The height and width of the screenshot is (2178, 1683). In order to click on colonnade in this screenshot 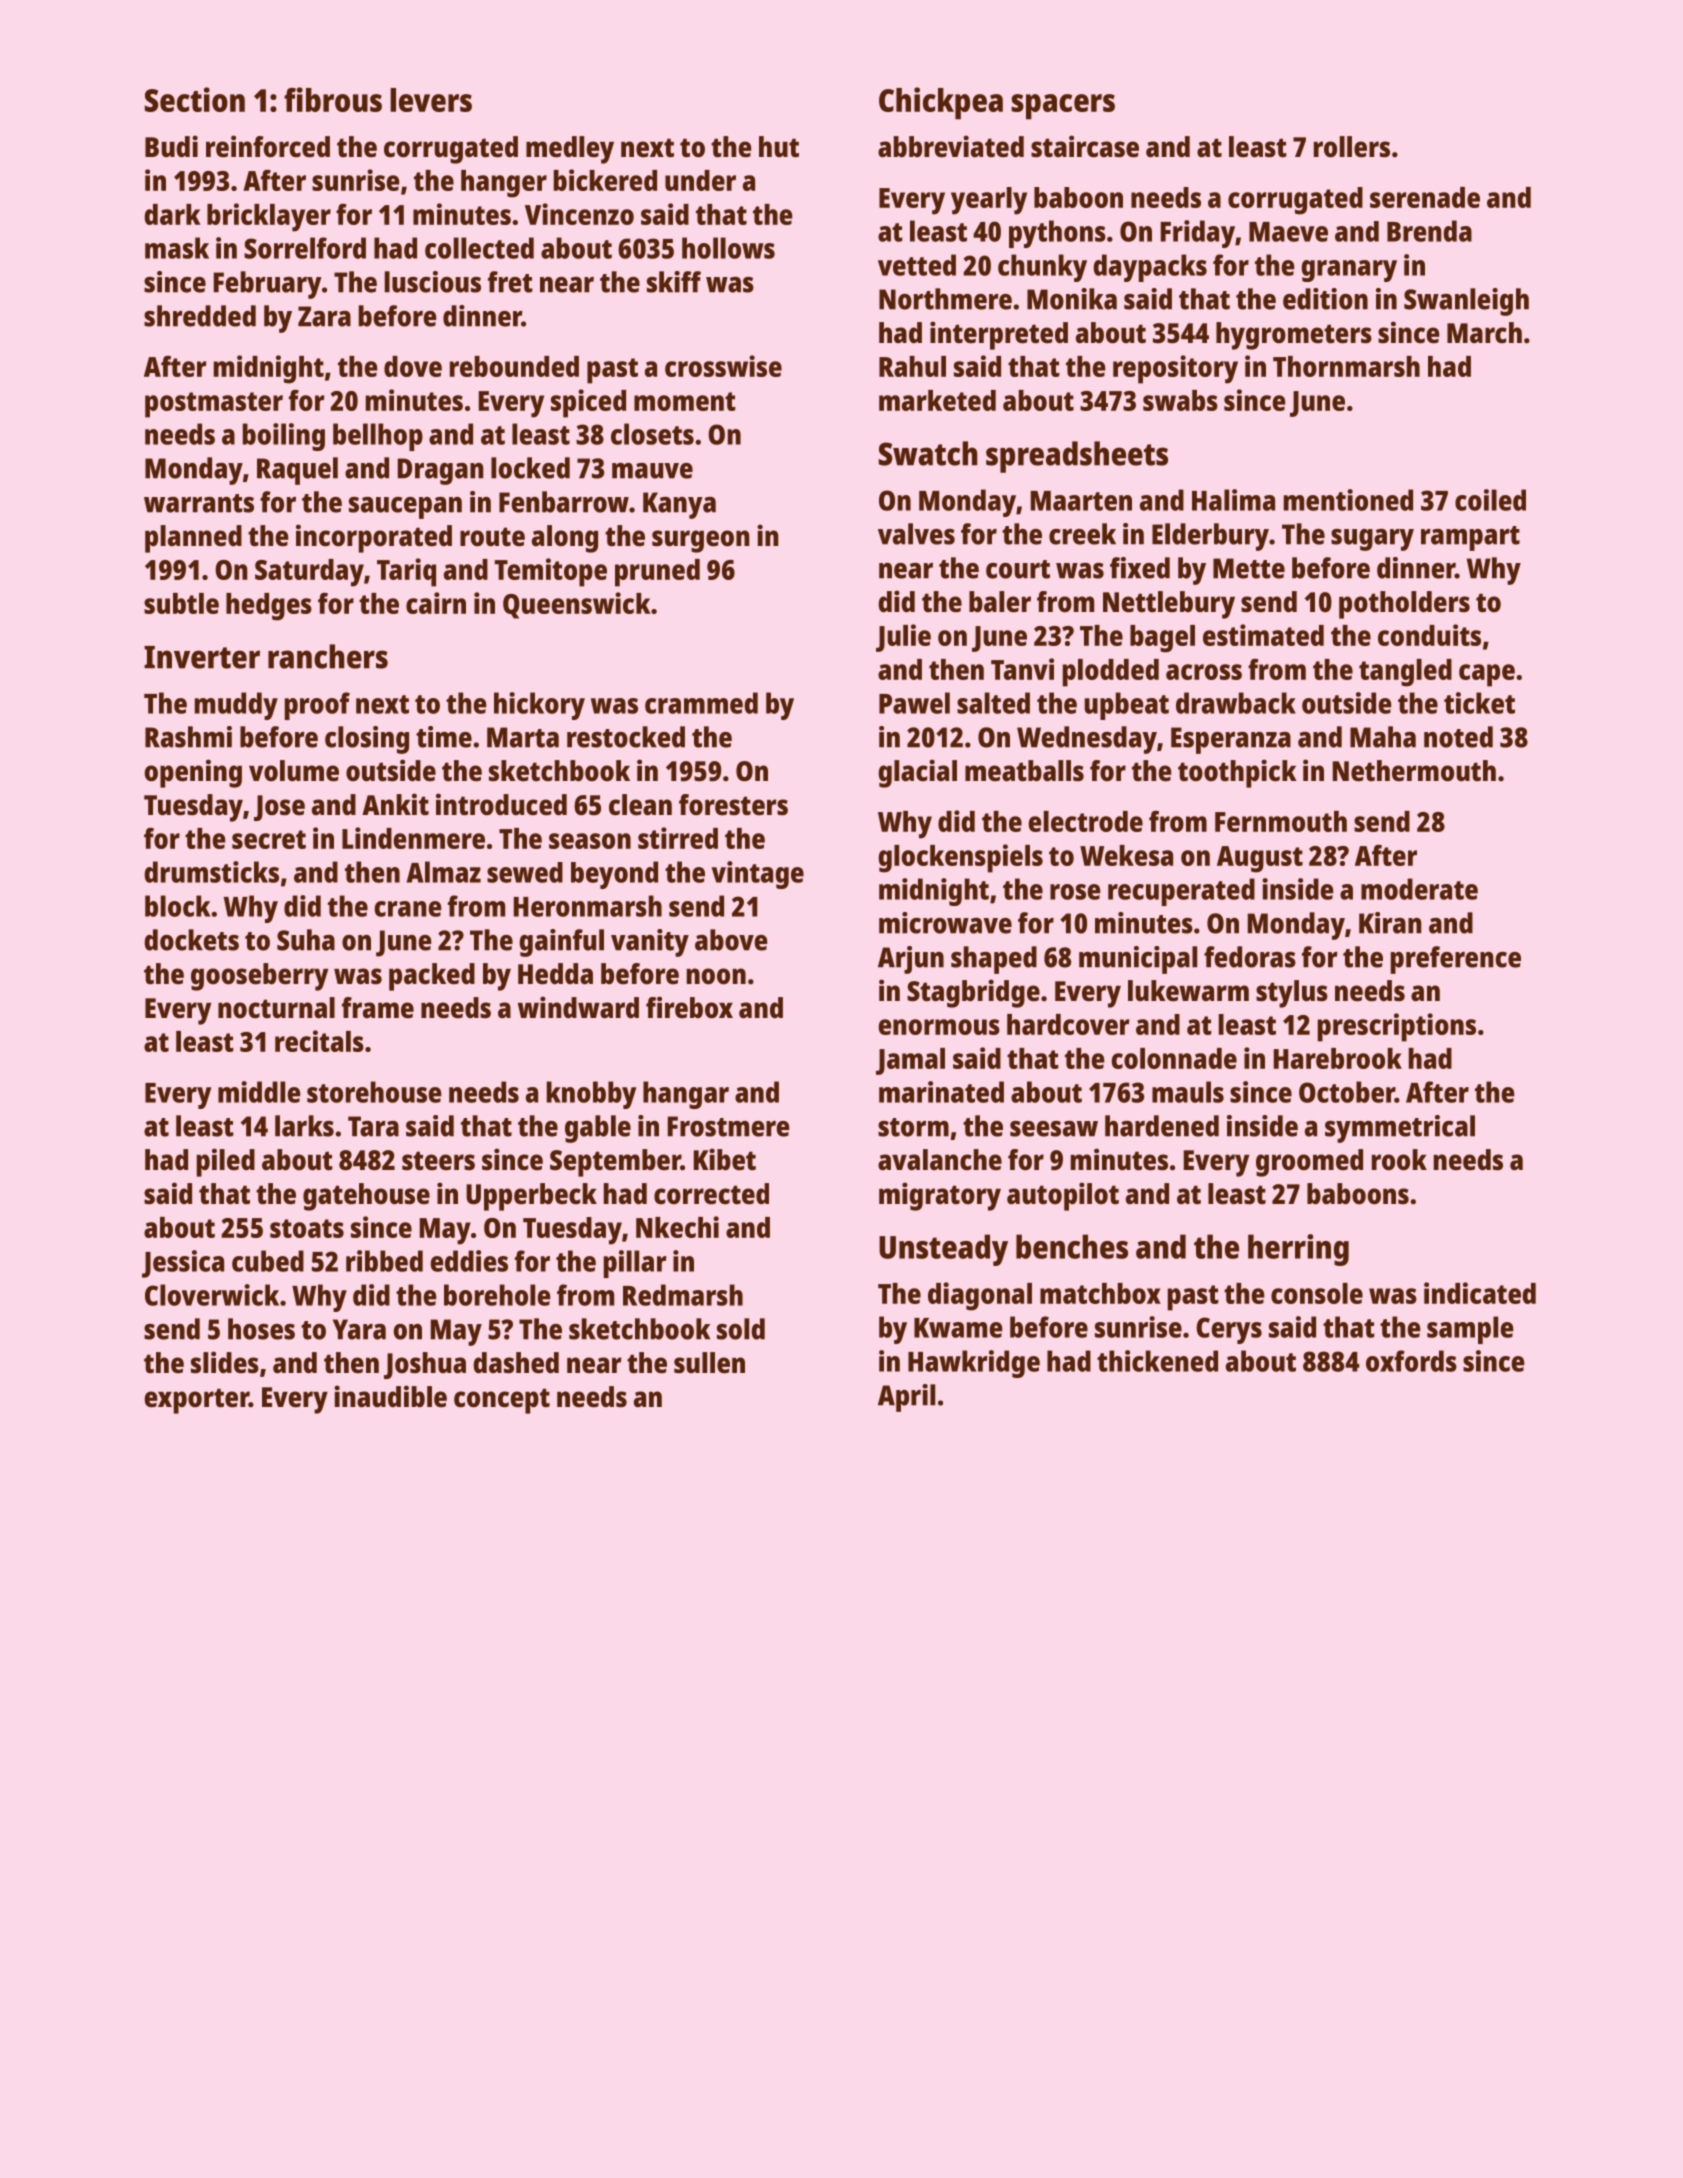, I will do `click(1174, 1058)`.
